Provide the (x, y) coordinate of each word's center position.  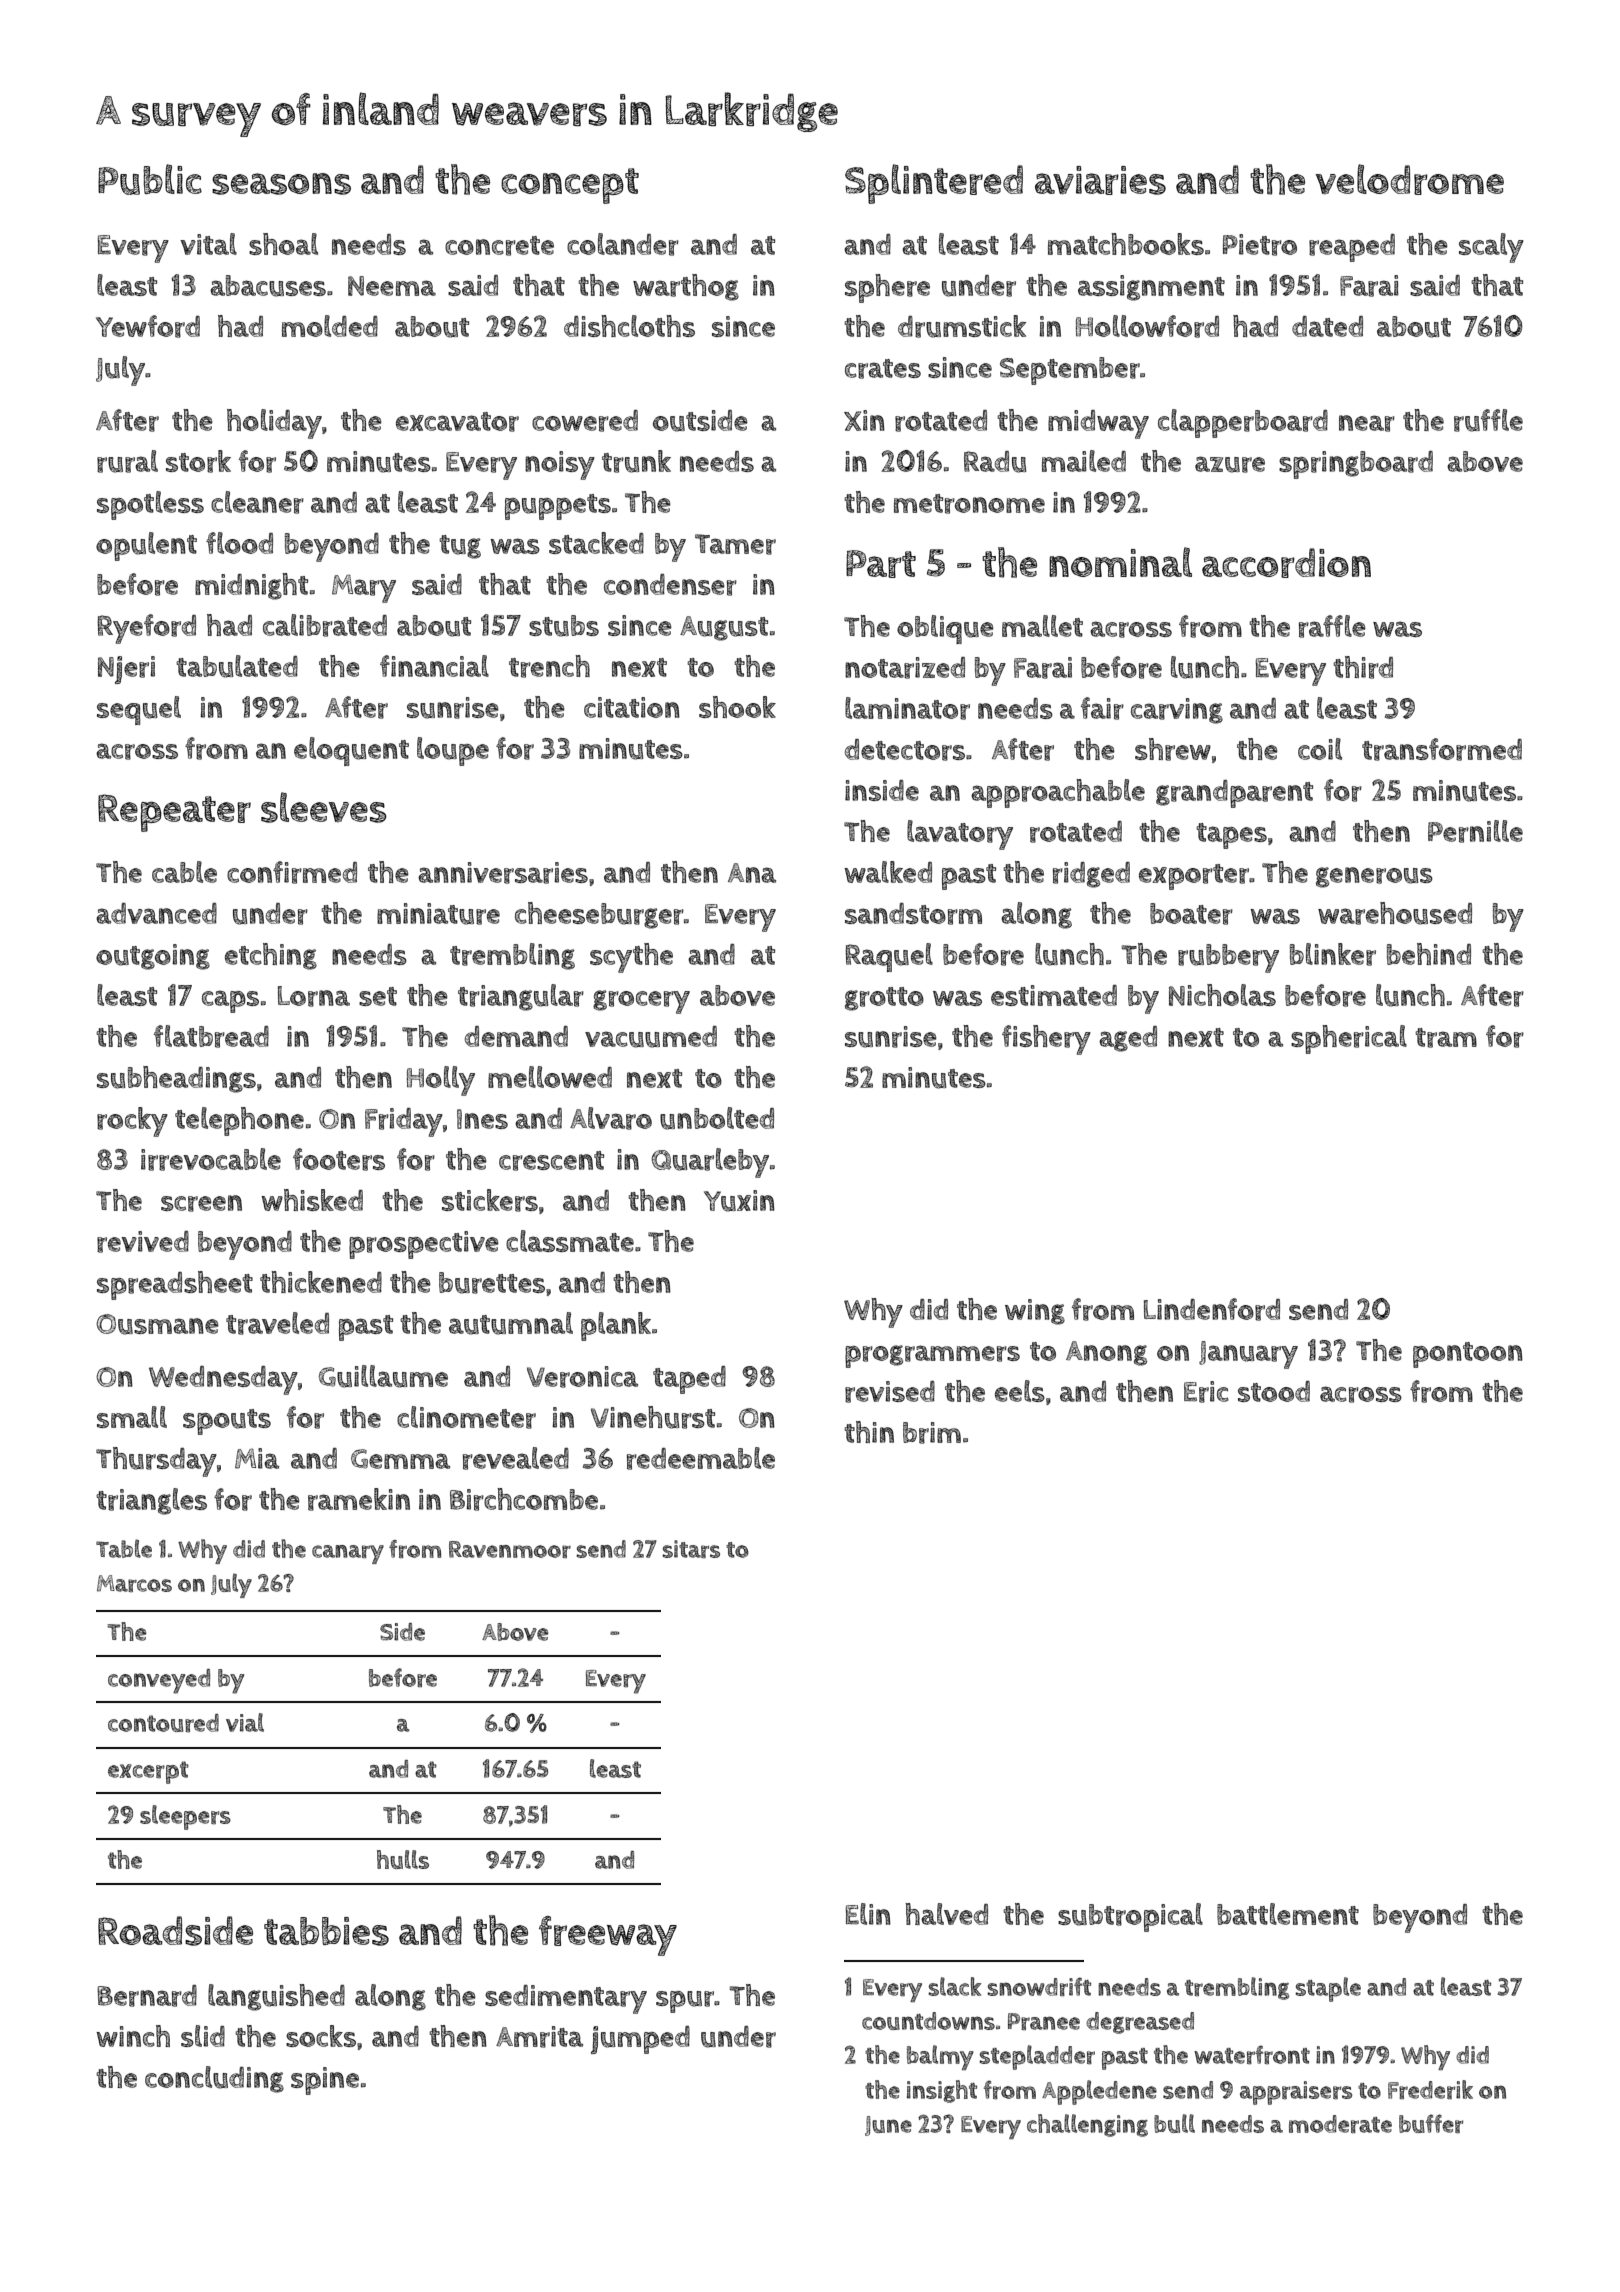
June (888, 2126)
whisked (312, 1200)
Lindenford (1212, 1309)
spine (325, 2081)
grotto (884, 999)
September (1070, 371)
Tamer (735, 544)
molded (330, 326)
